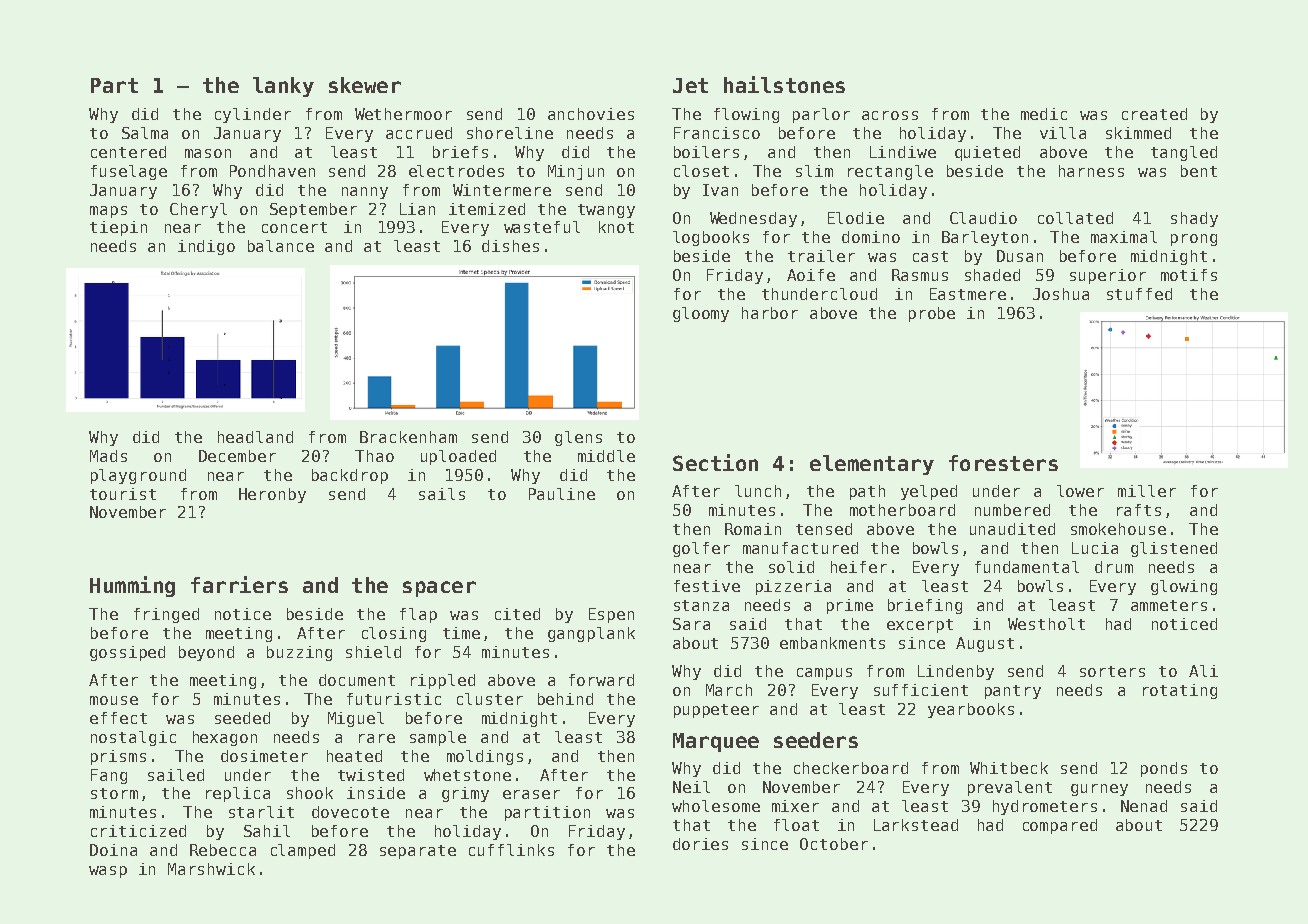  What do you see at coordinates (408, 437) in the page?
I see `Brackenham` at bounding box center [408, 437].
